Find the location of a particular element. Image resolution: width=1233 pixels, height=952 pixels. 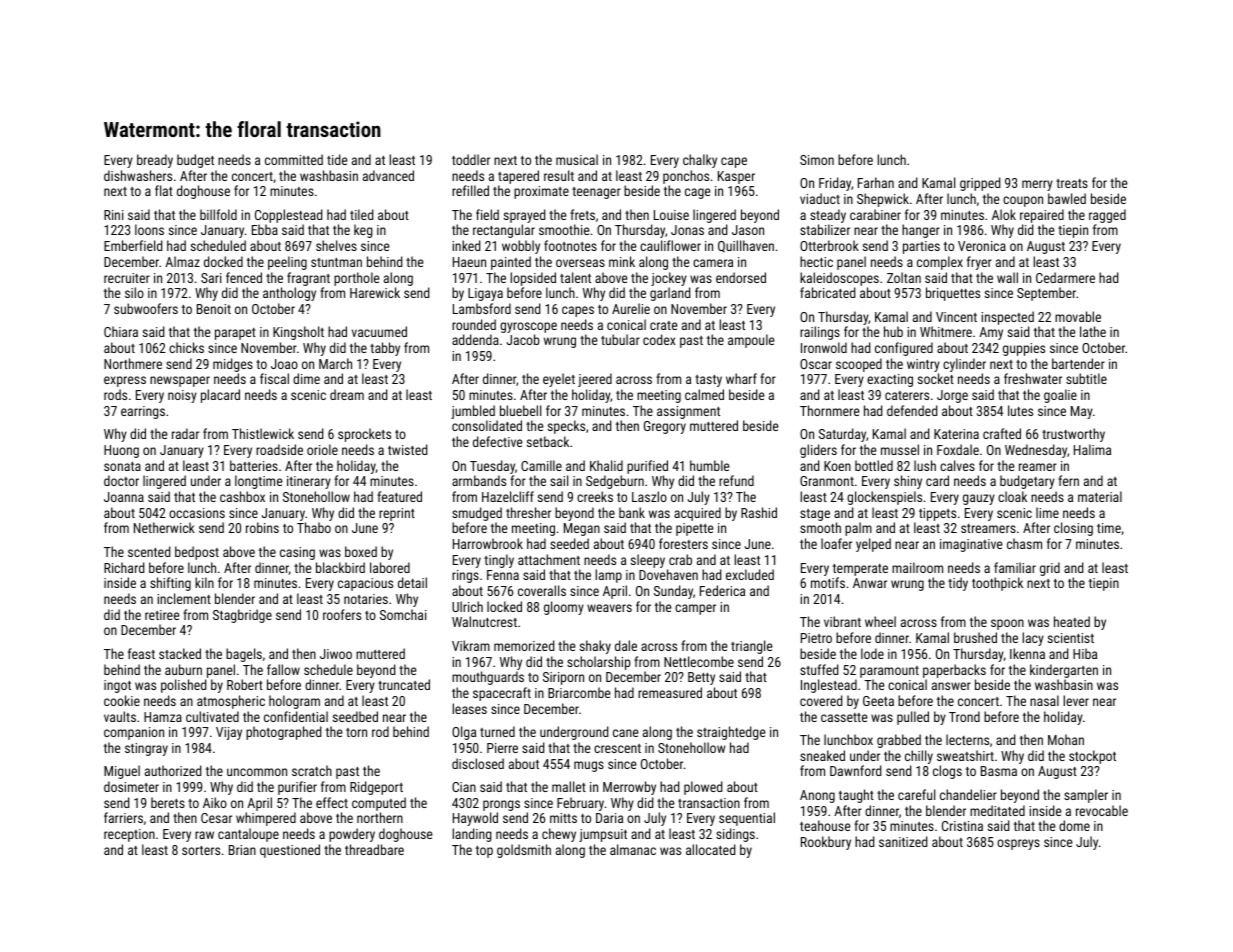

Trond is located at coordinates (964, 716).
